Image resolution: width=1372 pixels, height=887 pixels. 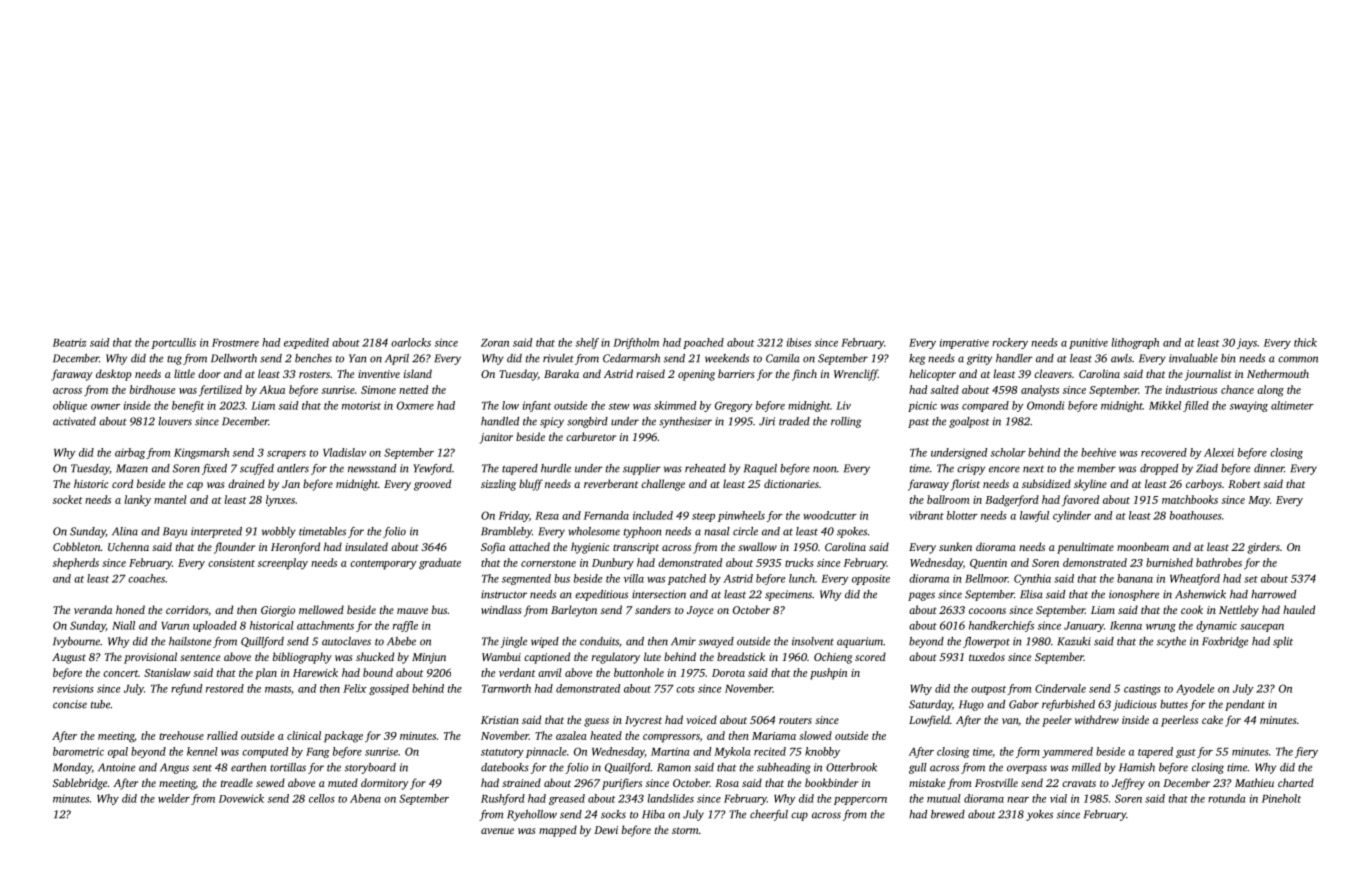 What do you see at coordinates (606, 830) in the page?
I see `Dewi` at bounding box center [606, 830].
